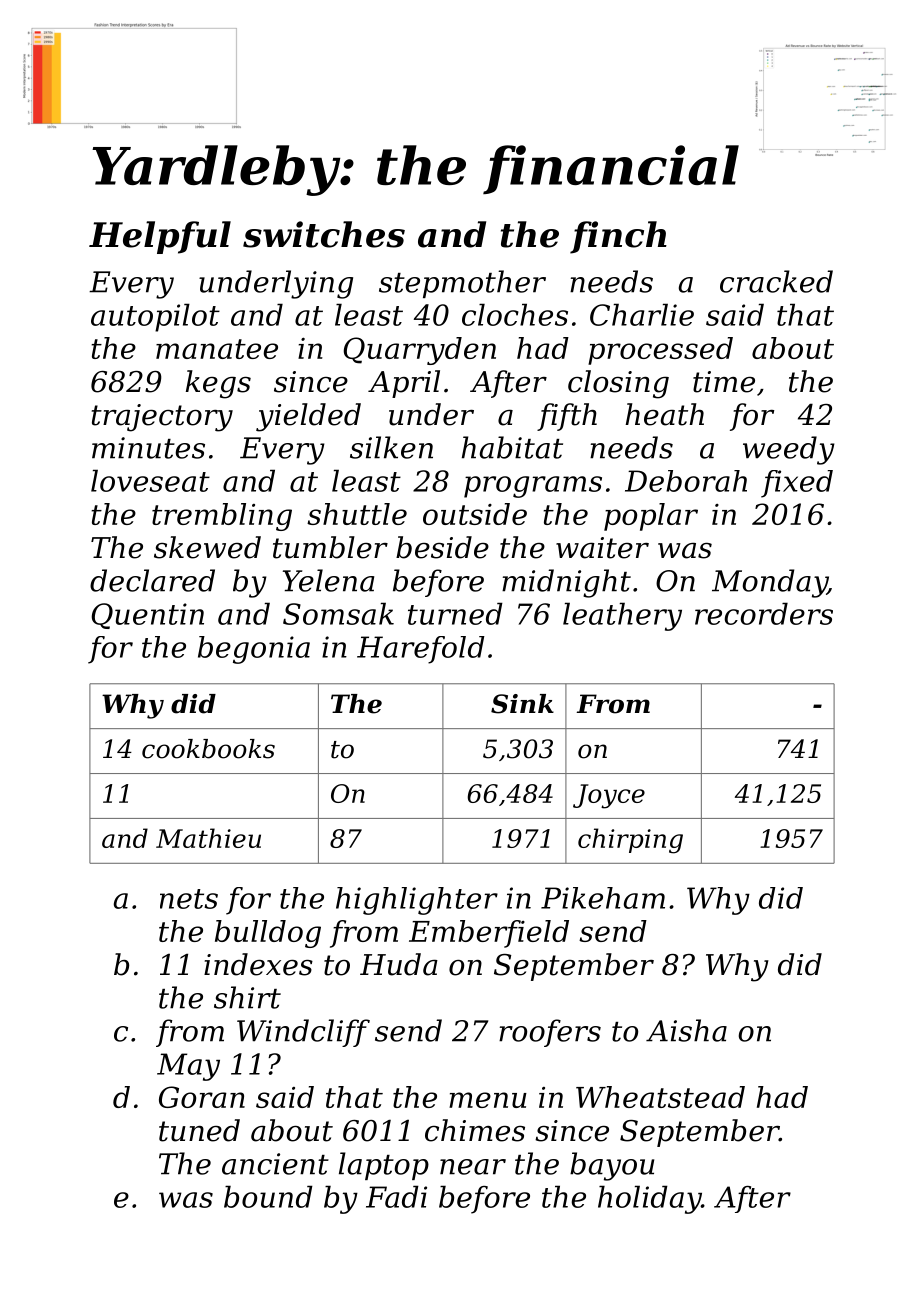  Describe the element at coordinates (396, 1196) in the screenshot. I see `Fadi` at that location.
